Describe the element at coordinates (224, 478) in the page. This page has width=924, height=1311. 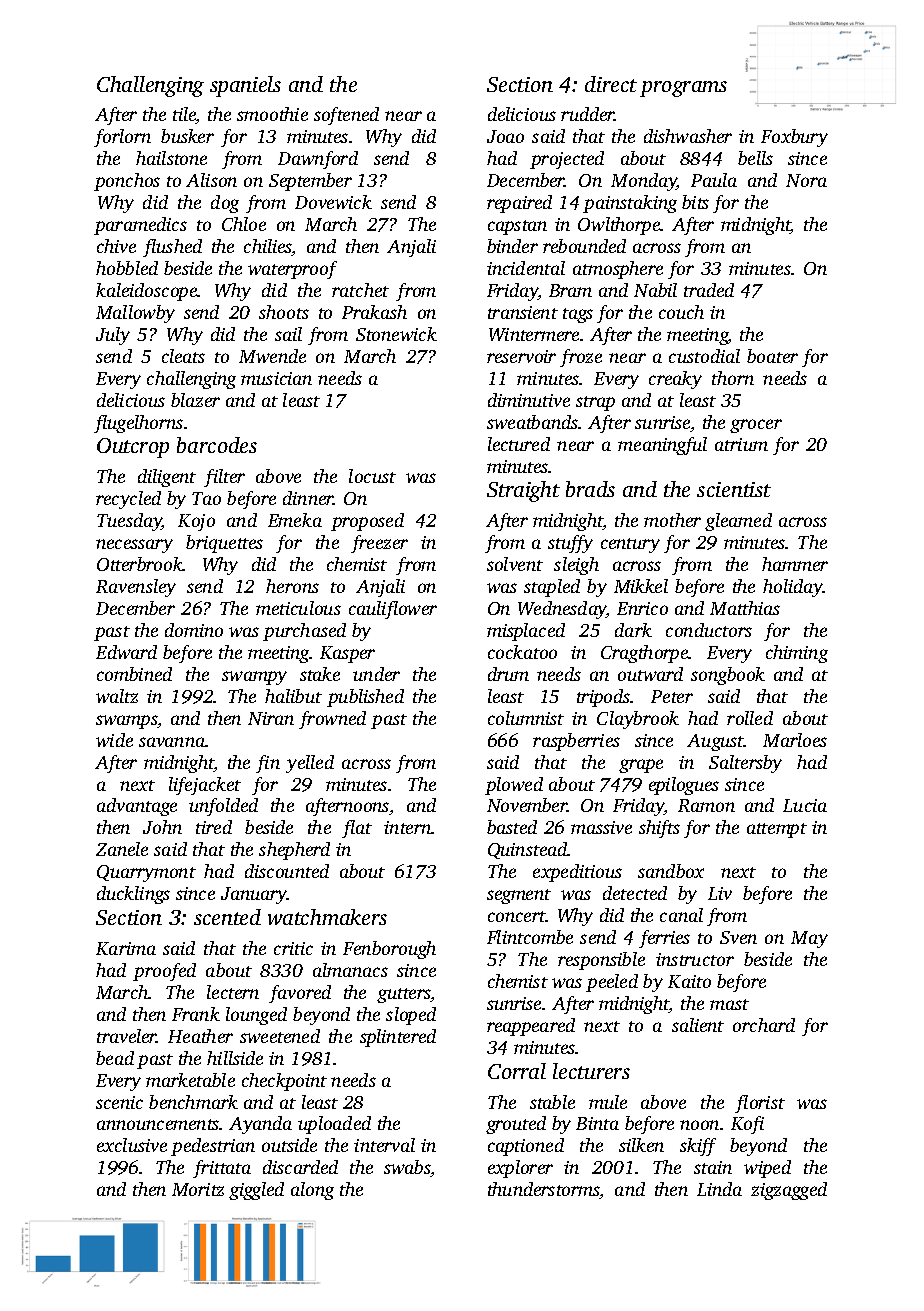
I see `filter` at that location.
